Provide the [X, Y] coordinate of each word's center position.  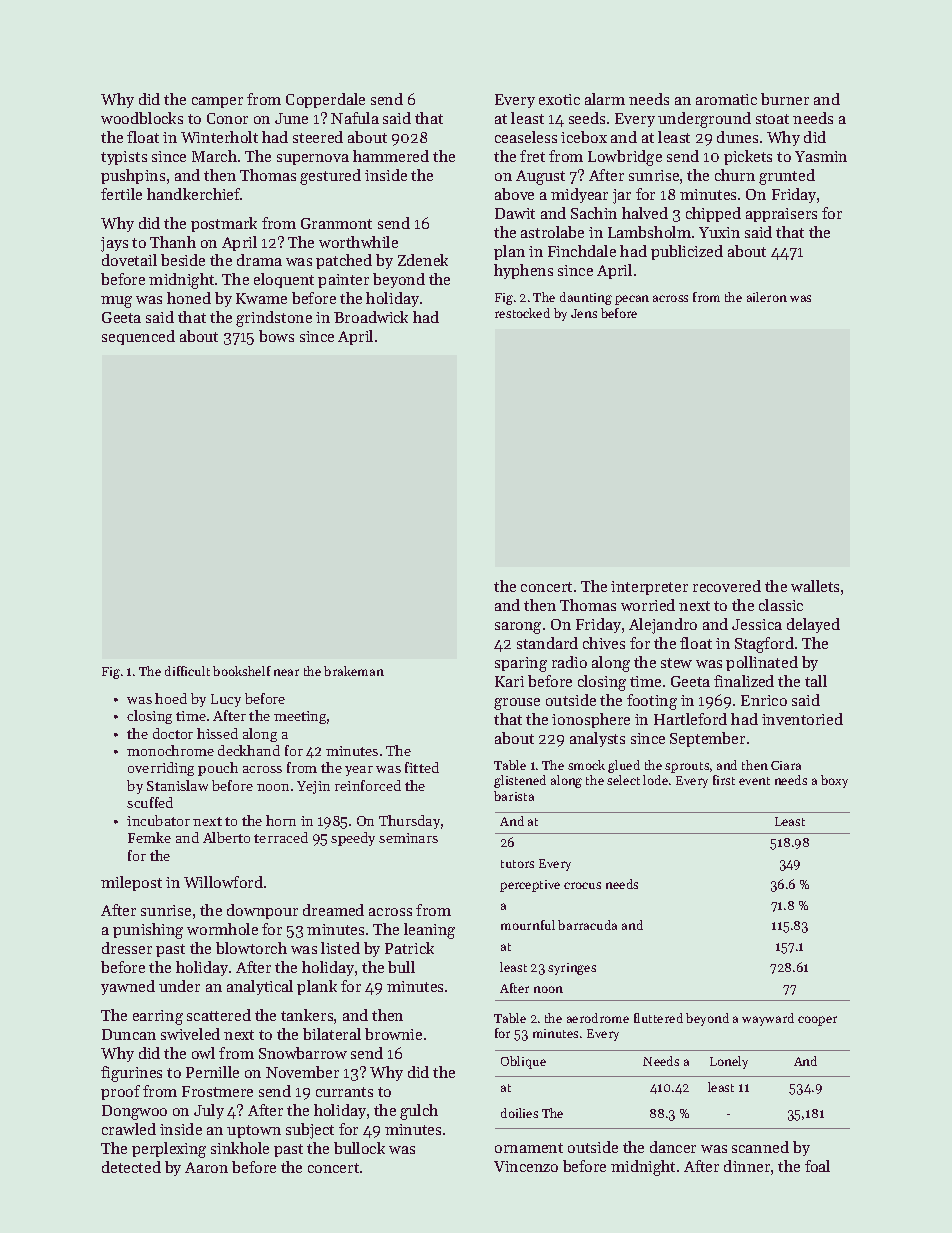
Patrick [409, 948]
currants [344, 1092]
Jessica [757, 624]
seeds [587, 118]
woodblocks [142, 118]
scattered [219, 1015]
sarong [518, 628]
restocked [522, 313]
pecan [632, 300]
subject [310, 1131]
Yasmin [821, 156]
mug [116, 302]
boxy [834, 781]
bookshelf [242, 671]
